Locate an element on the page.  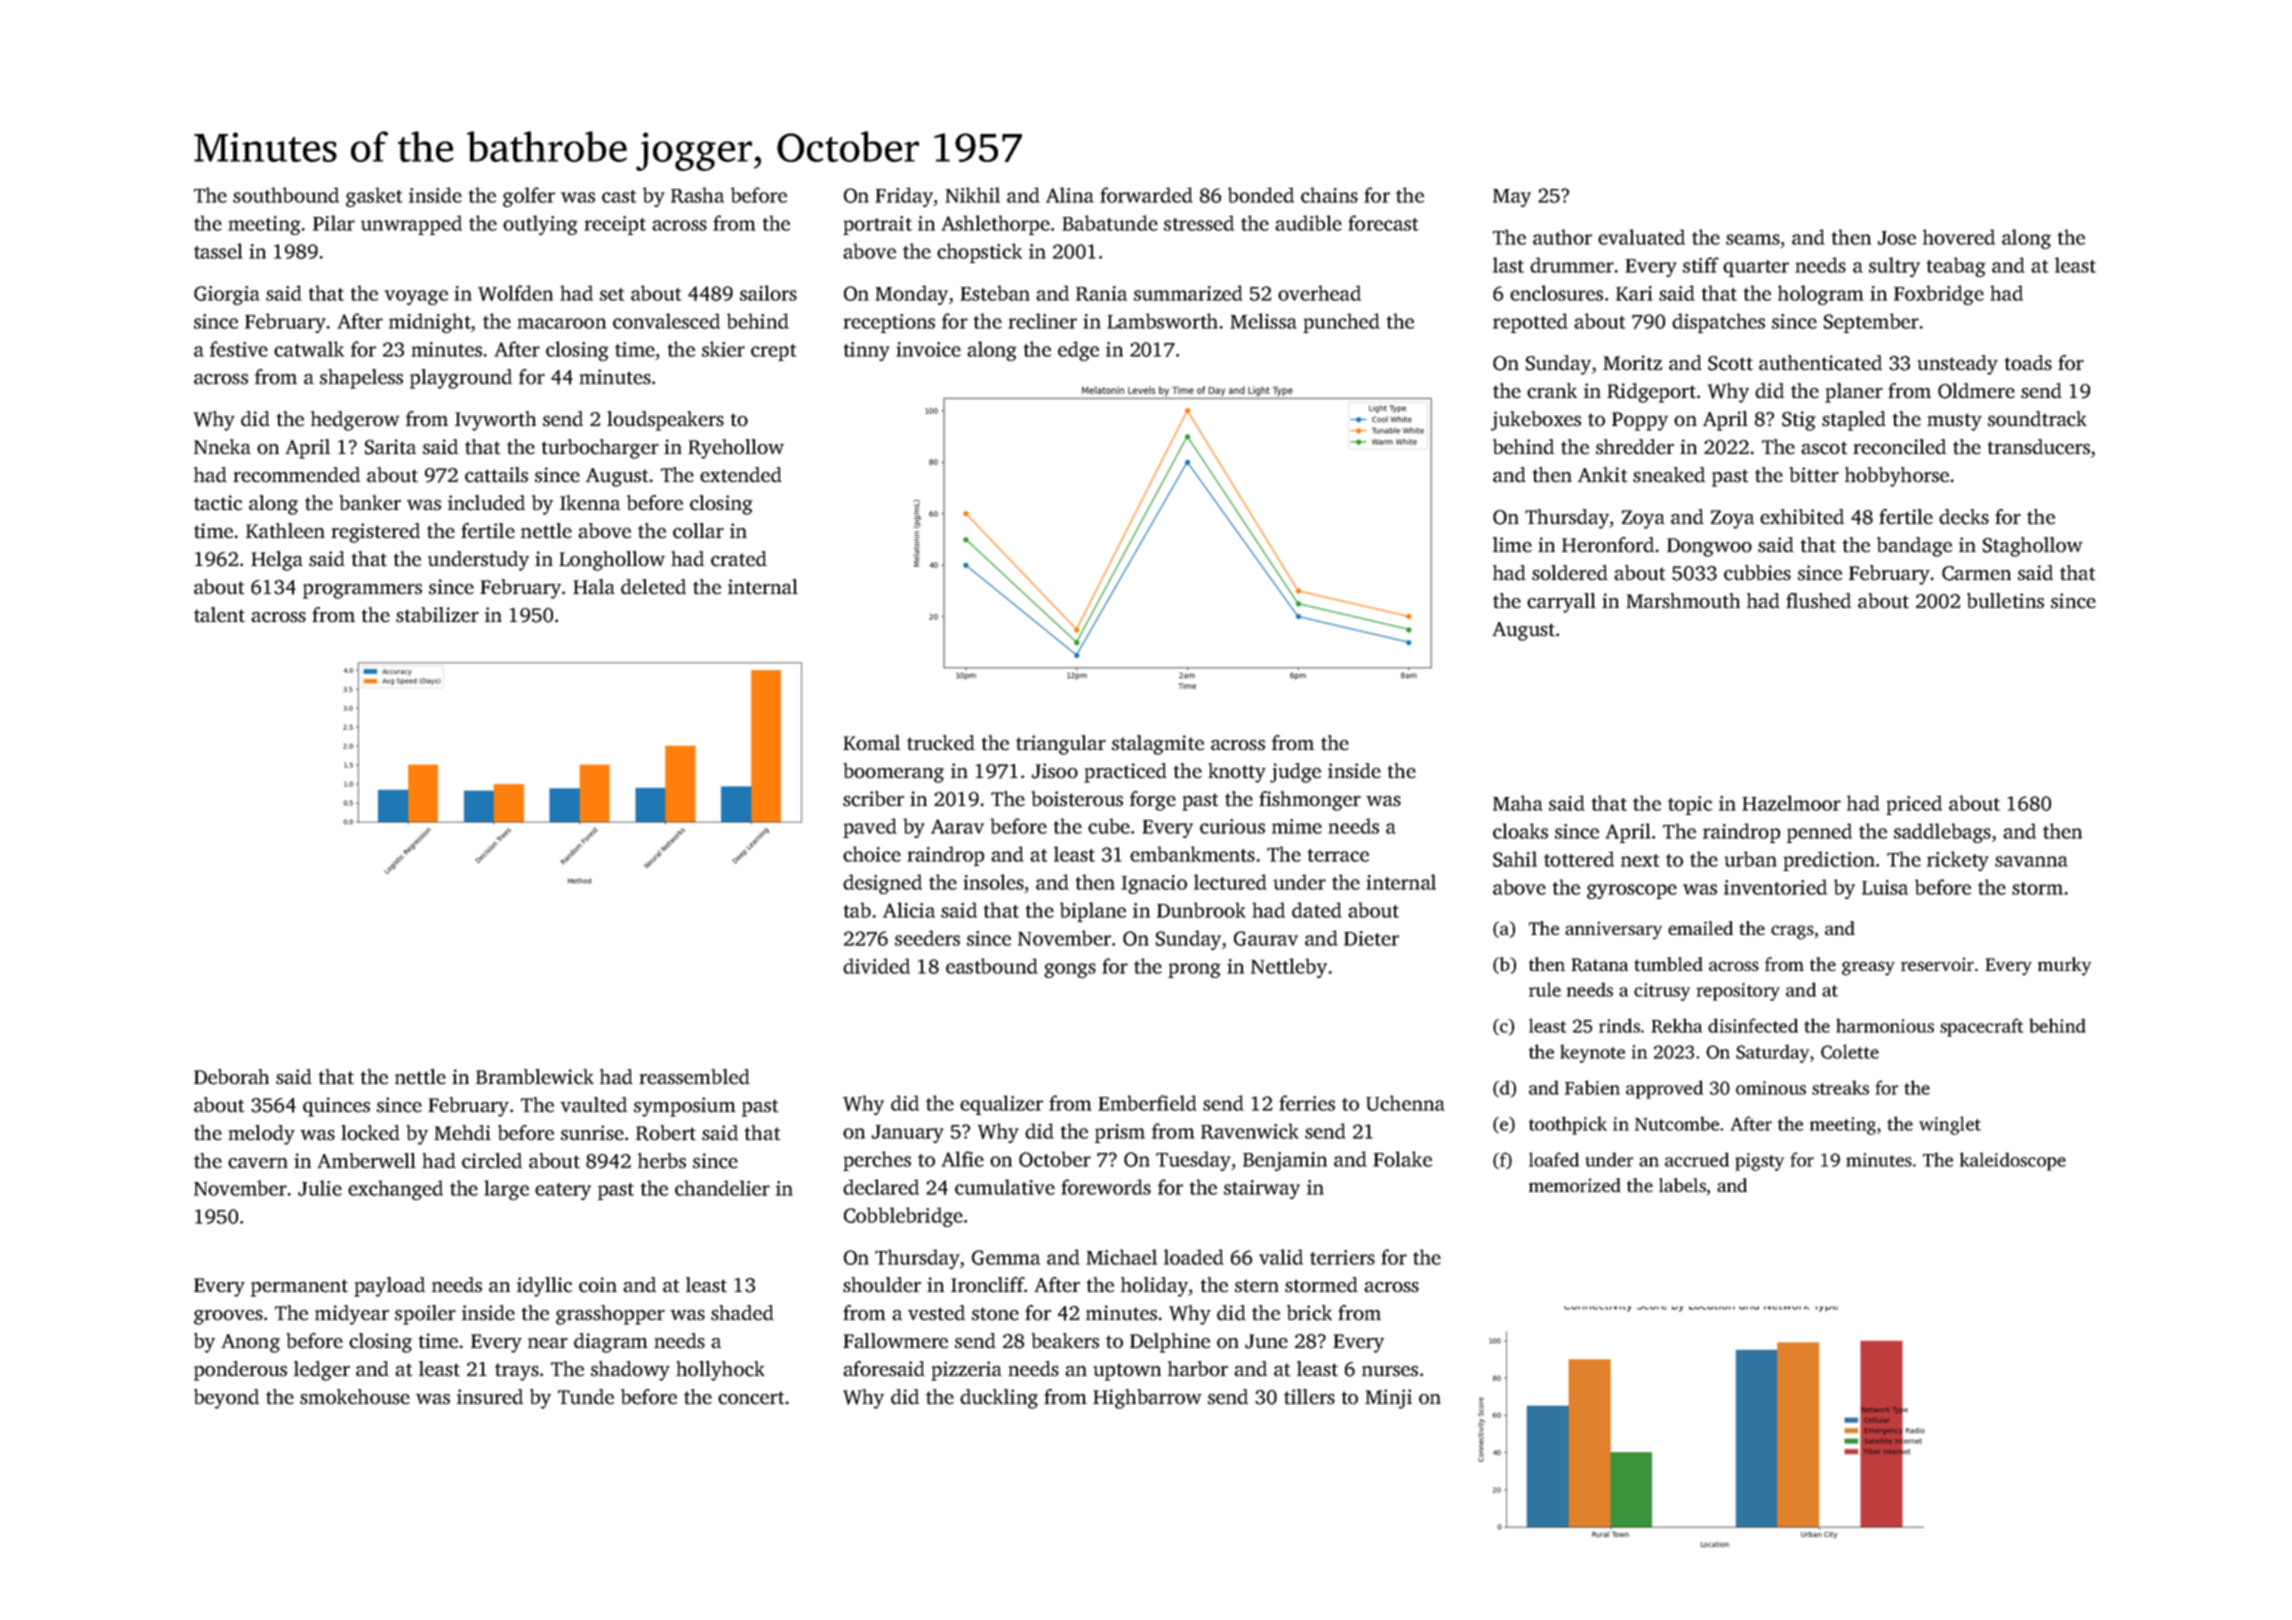
equalizer is located at coordinates (1001, 1105).
